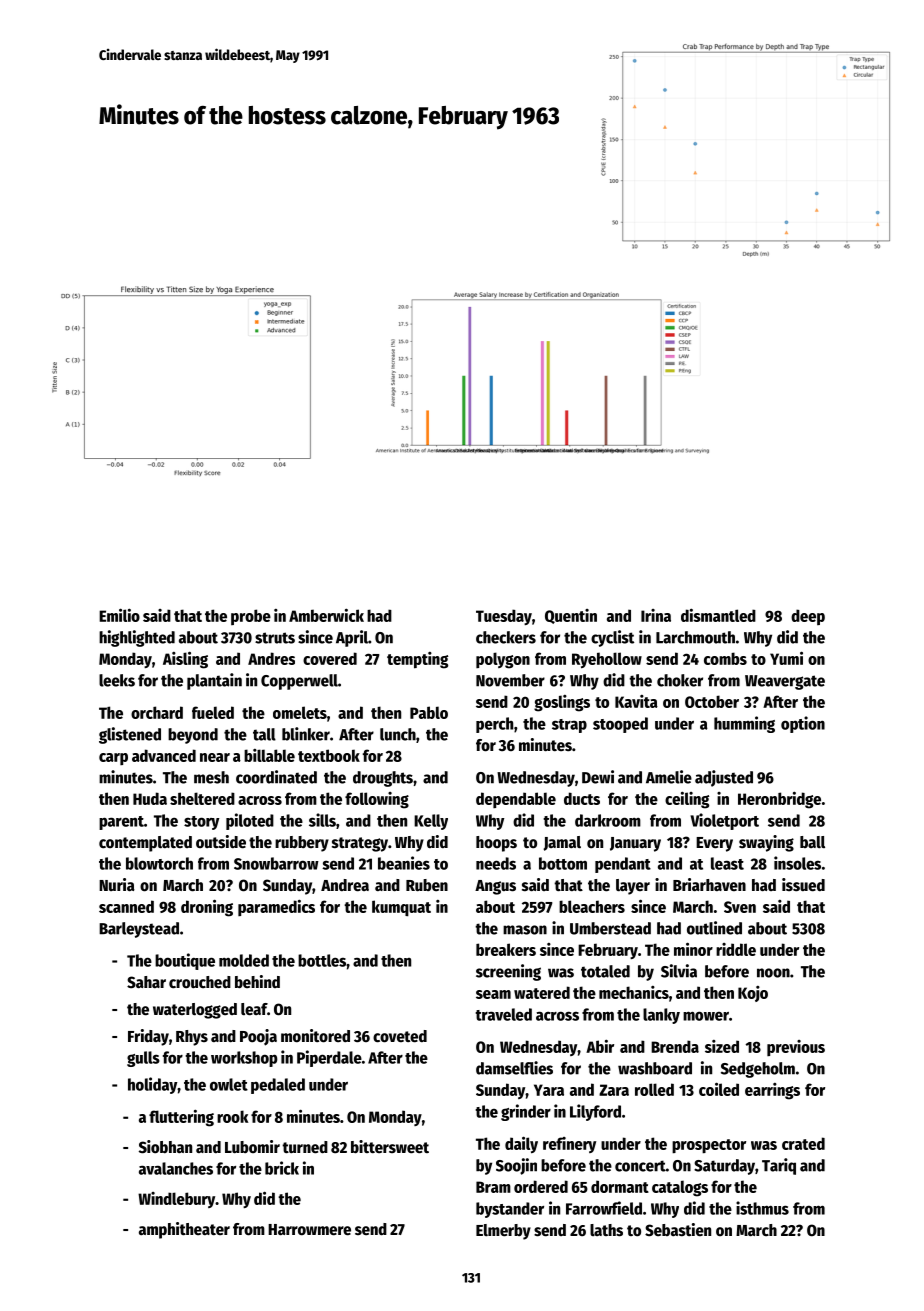 The height and width of the screenshot is (1311, 924). I want to click on perch, so click(494, 725).
